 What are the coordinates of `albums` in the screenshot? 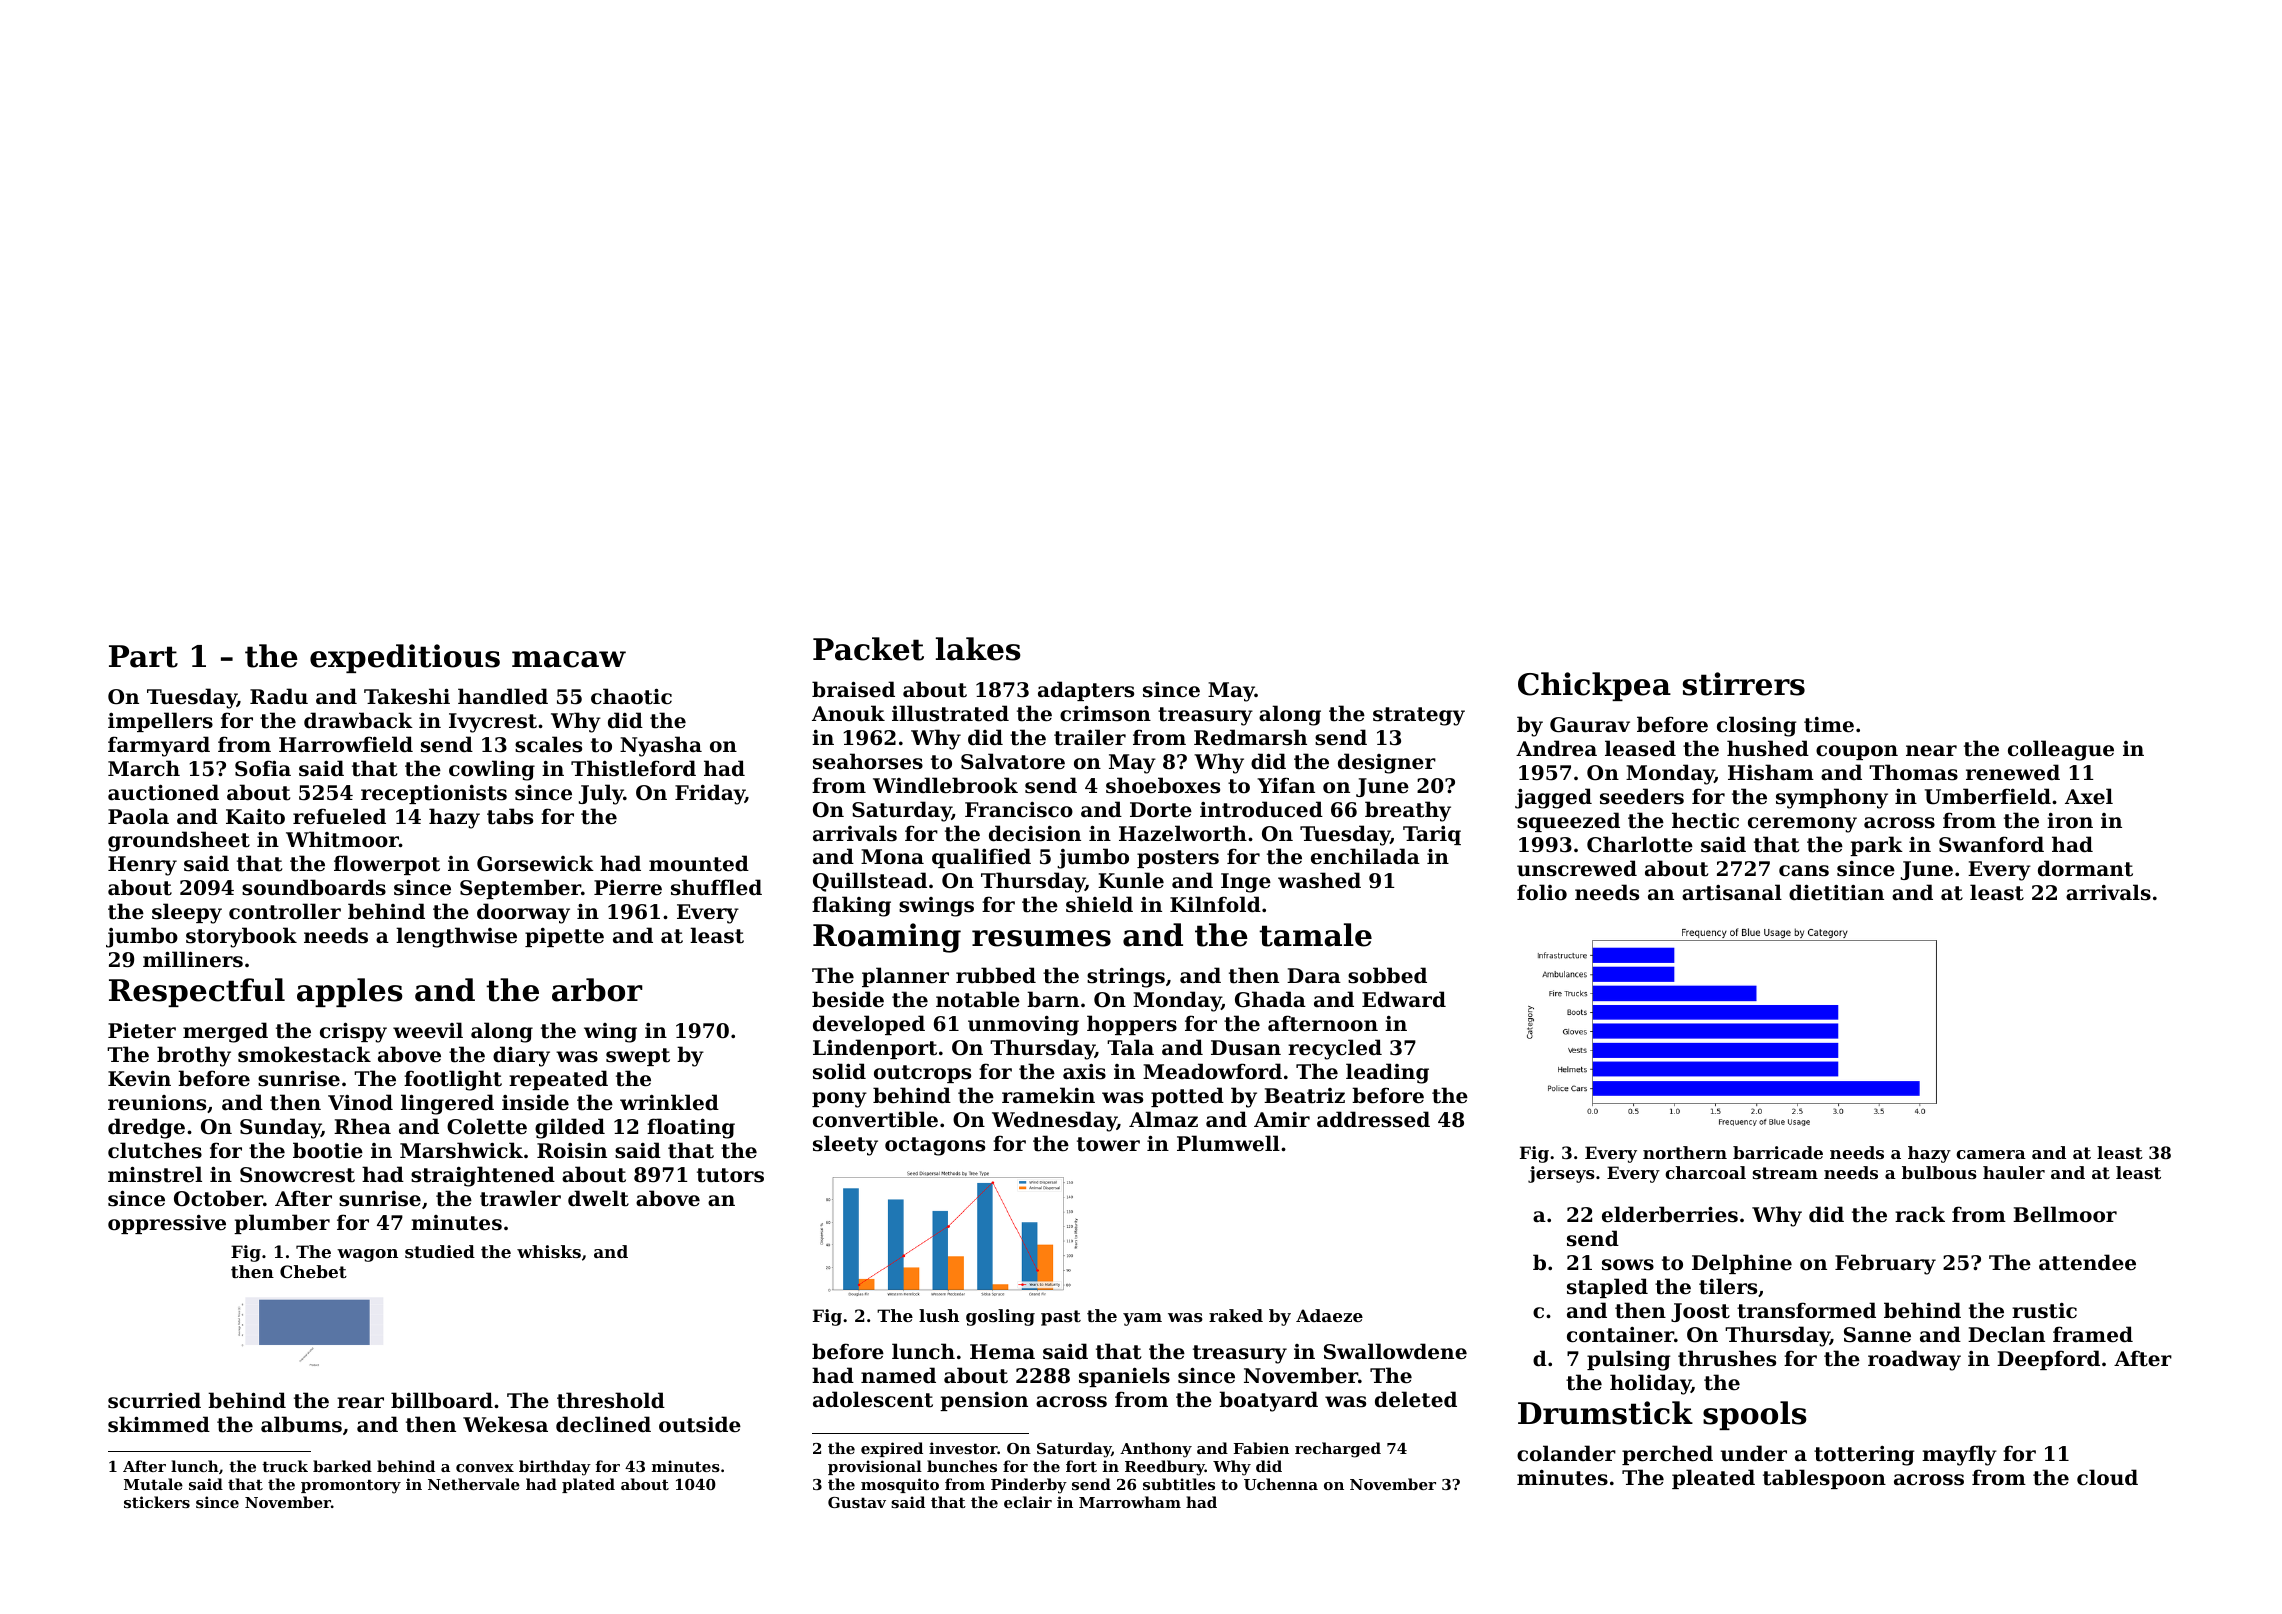 It's located at (301, 1424).
